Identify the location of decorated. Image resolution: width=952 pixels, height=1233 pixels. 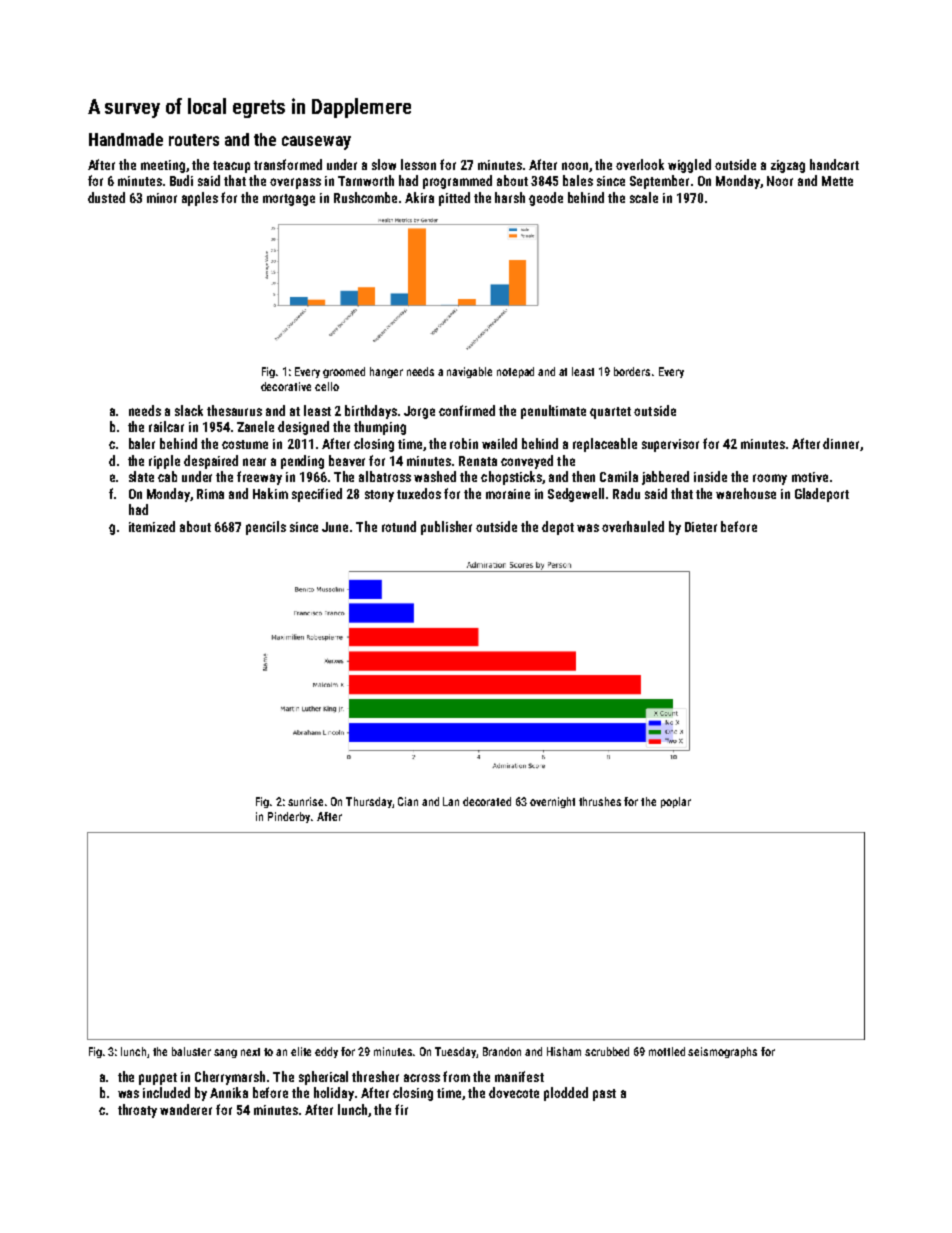
(487, 801).
